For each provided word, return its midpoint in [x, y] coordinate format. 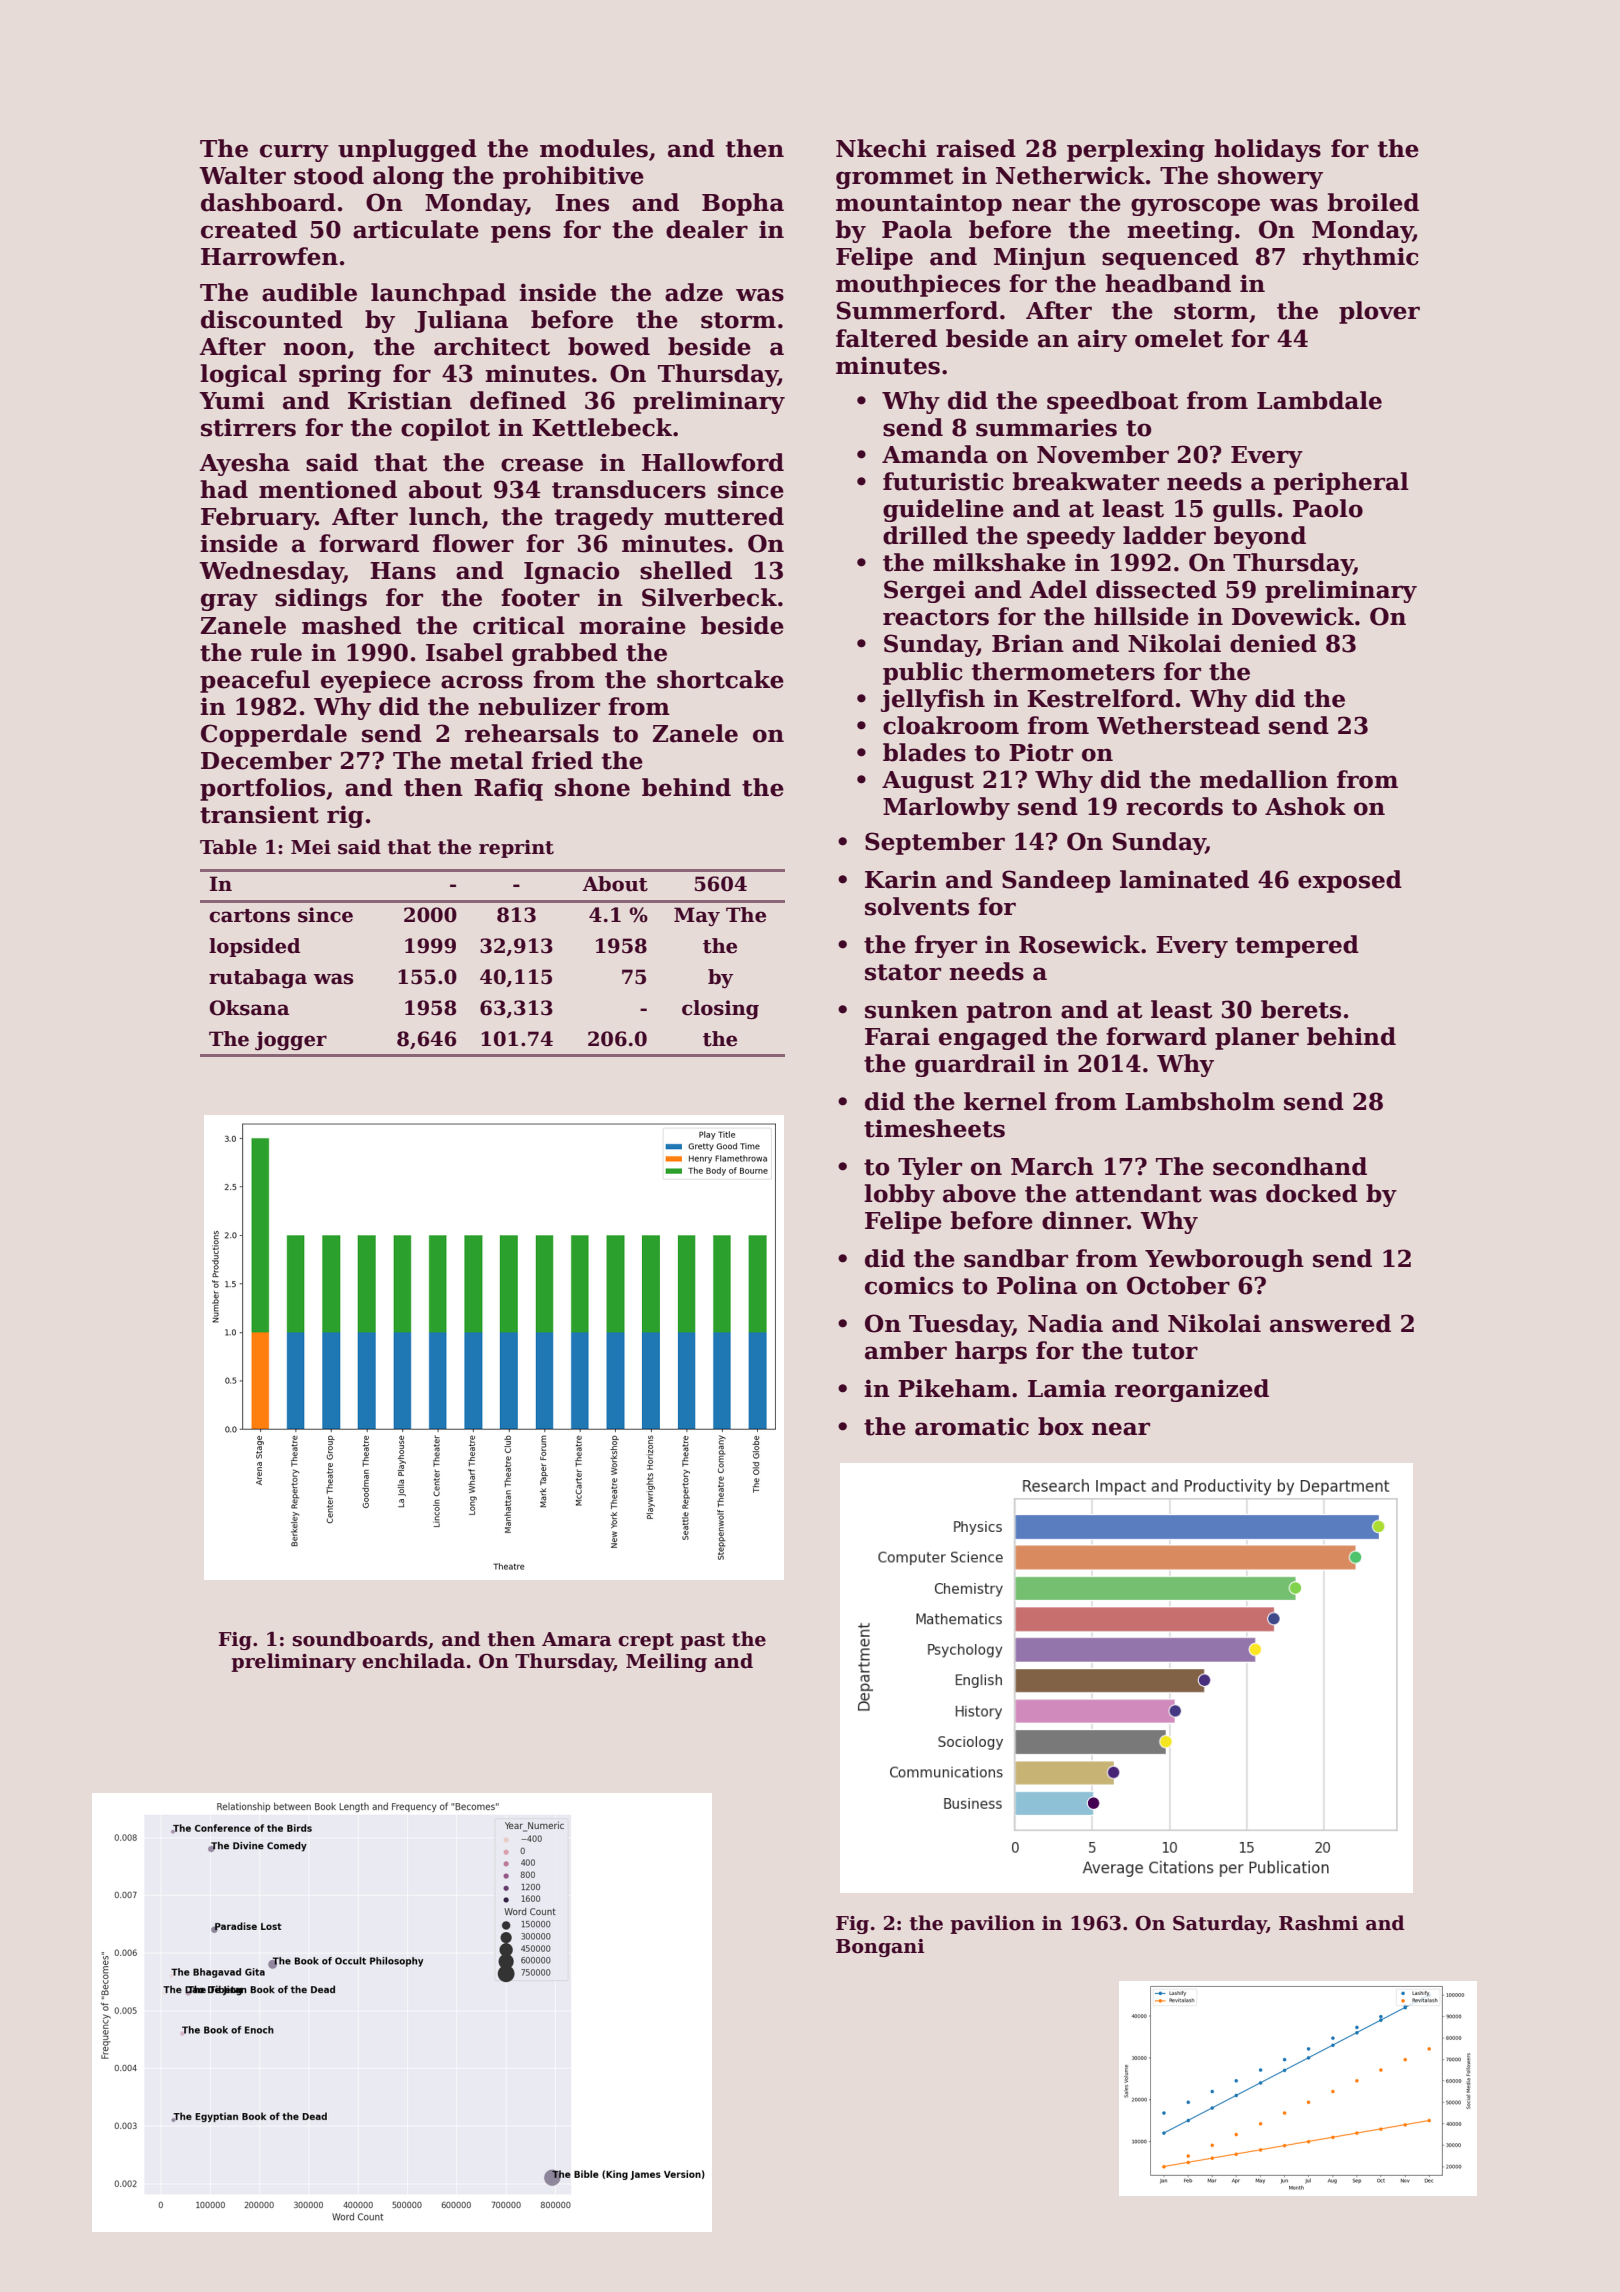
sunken [911, 1009]
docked [1312, 1193]
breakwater [1086, 481]
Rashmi [1318, 1923]
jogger [291, 1041]
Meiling [666, 1662]
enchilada [413, 1661]
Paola [917, 229]
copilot [445, 429]
